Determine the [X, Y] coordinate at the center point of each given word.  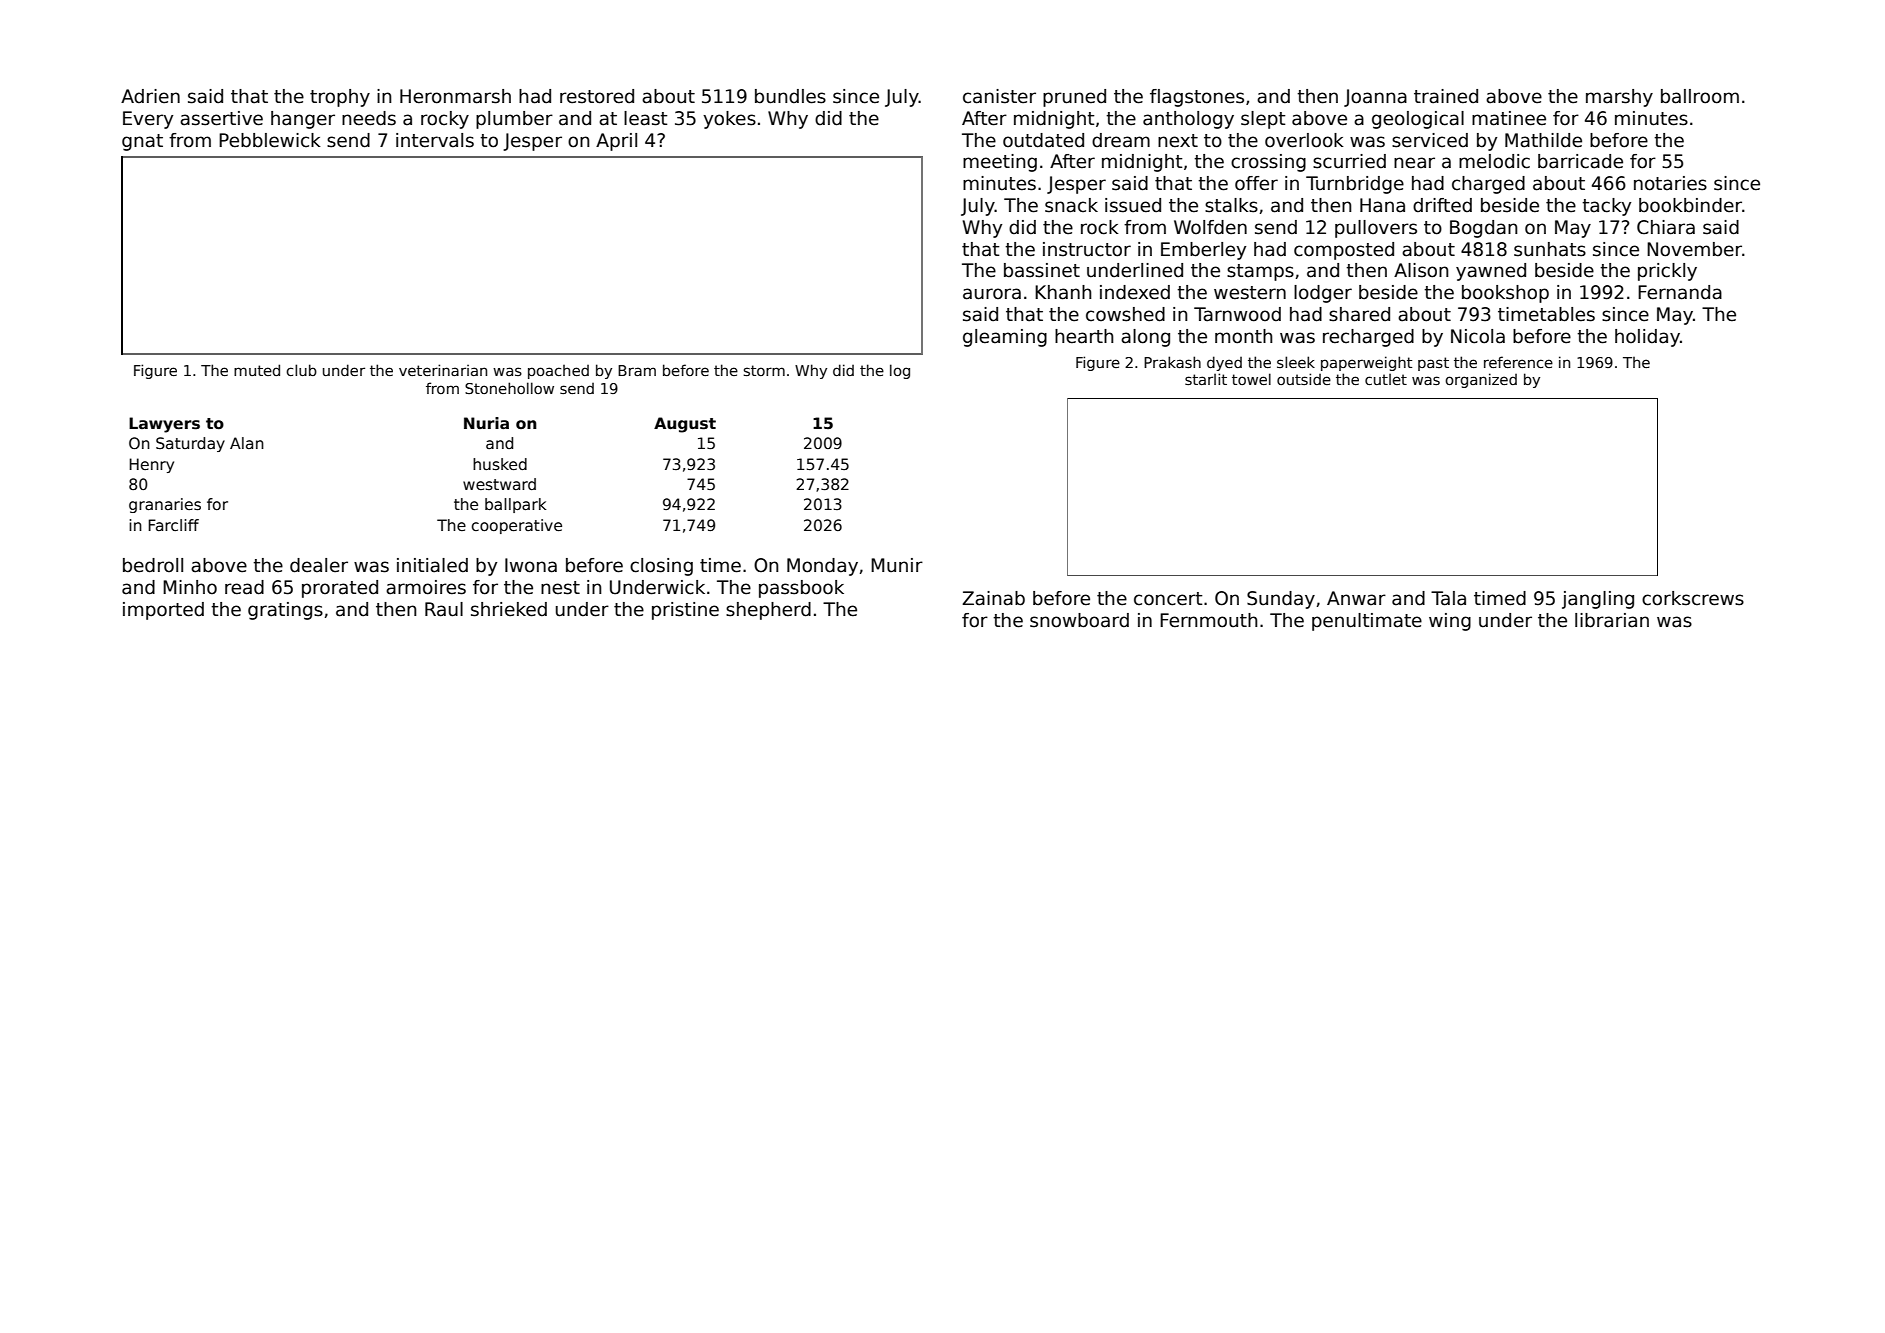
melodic [1494, 161]
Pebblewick [270, 140]
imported [163, 611]
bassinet [1042, 270]
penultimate [1367, 622]
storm [764, 370]
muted [257, 370]
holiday [1647, 338]
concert [1168, 599]
